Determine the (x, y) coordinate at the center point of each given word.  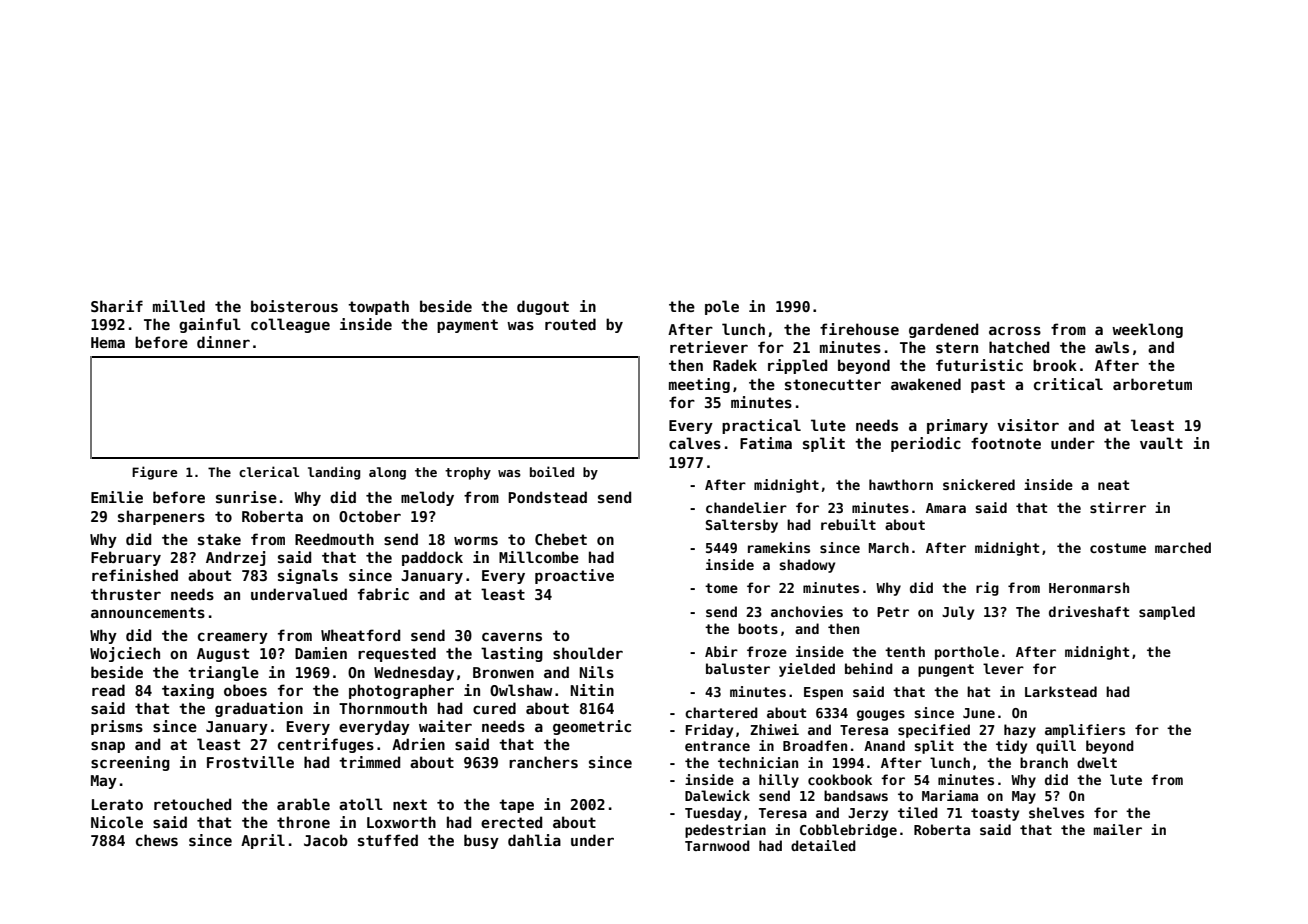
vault (1161, 443)
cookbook (840, 779)
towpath (378, 307)
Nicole (117, 822)
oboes (245, 690)
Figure (154, 473)
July (958, 613)
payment (467, 326)
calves (695, 443)
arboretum (1152, 384)
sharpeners (161, 517)
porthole (967, 653)
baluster (738, 668)
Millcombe (539, 557)
